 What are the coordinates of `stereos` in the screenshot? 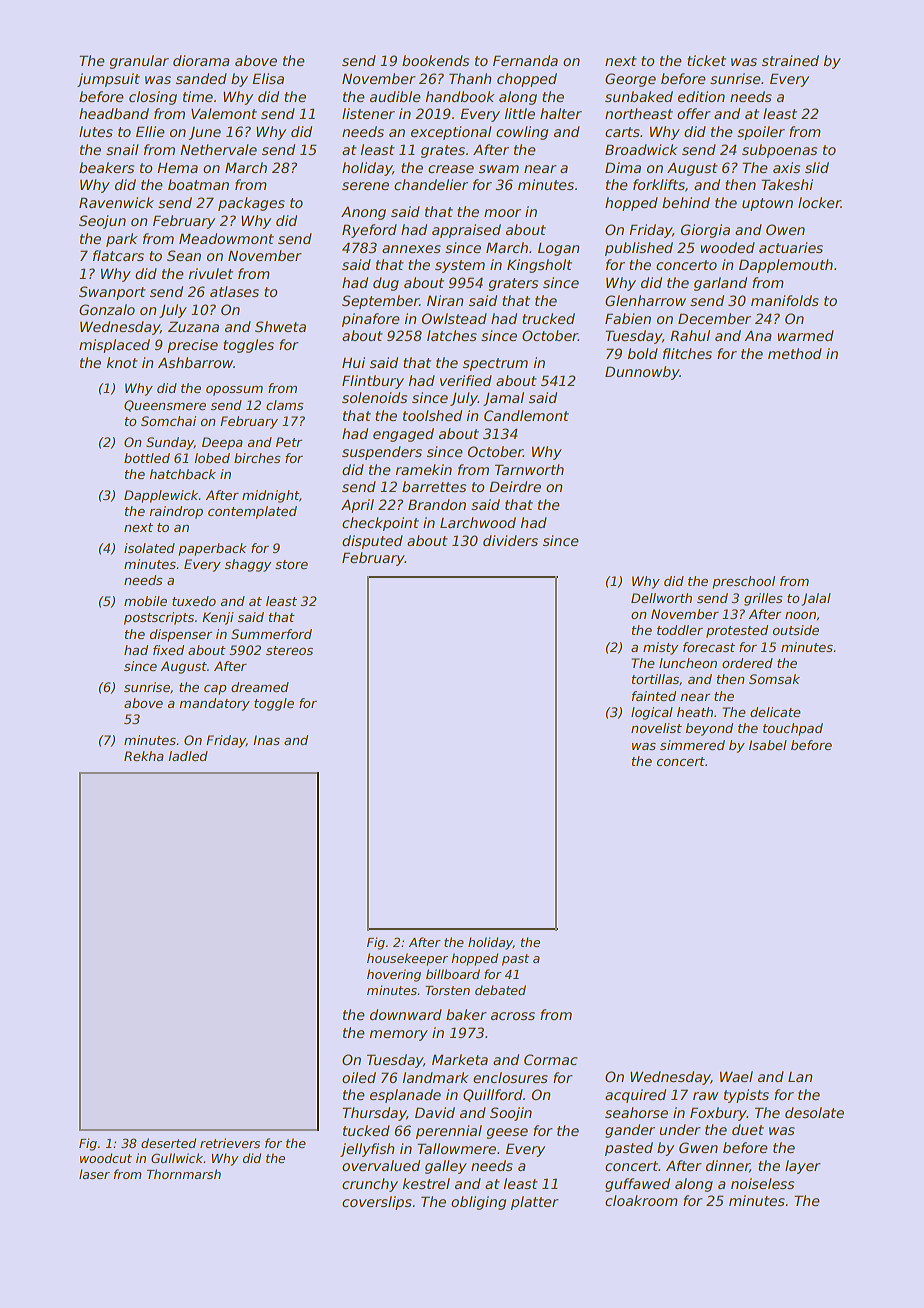 It's located at (289, 650).
